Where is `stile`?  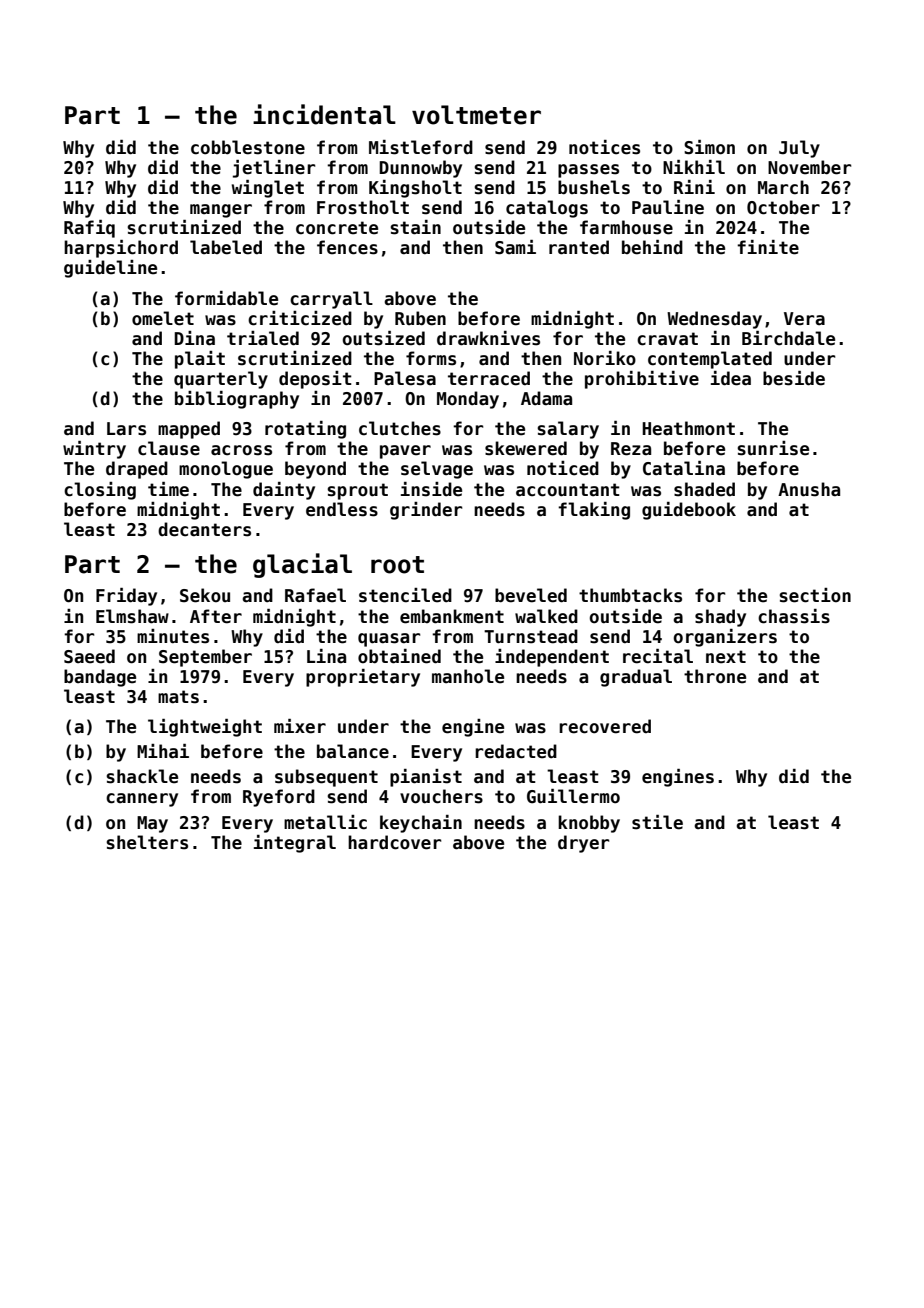
stile is located at coordinates (657, 822).
